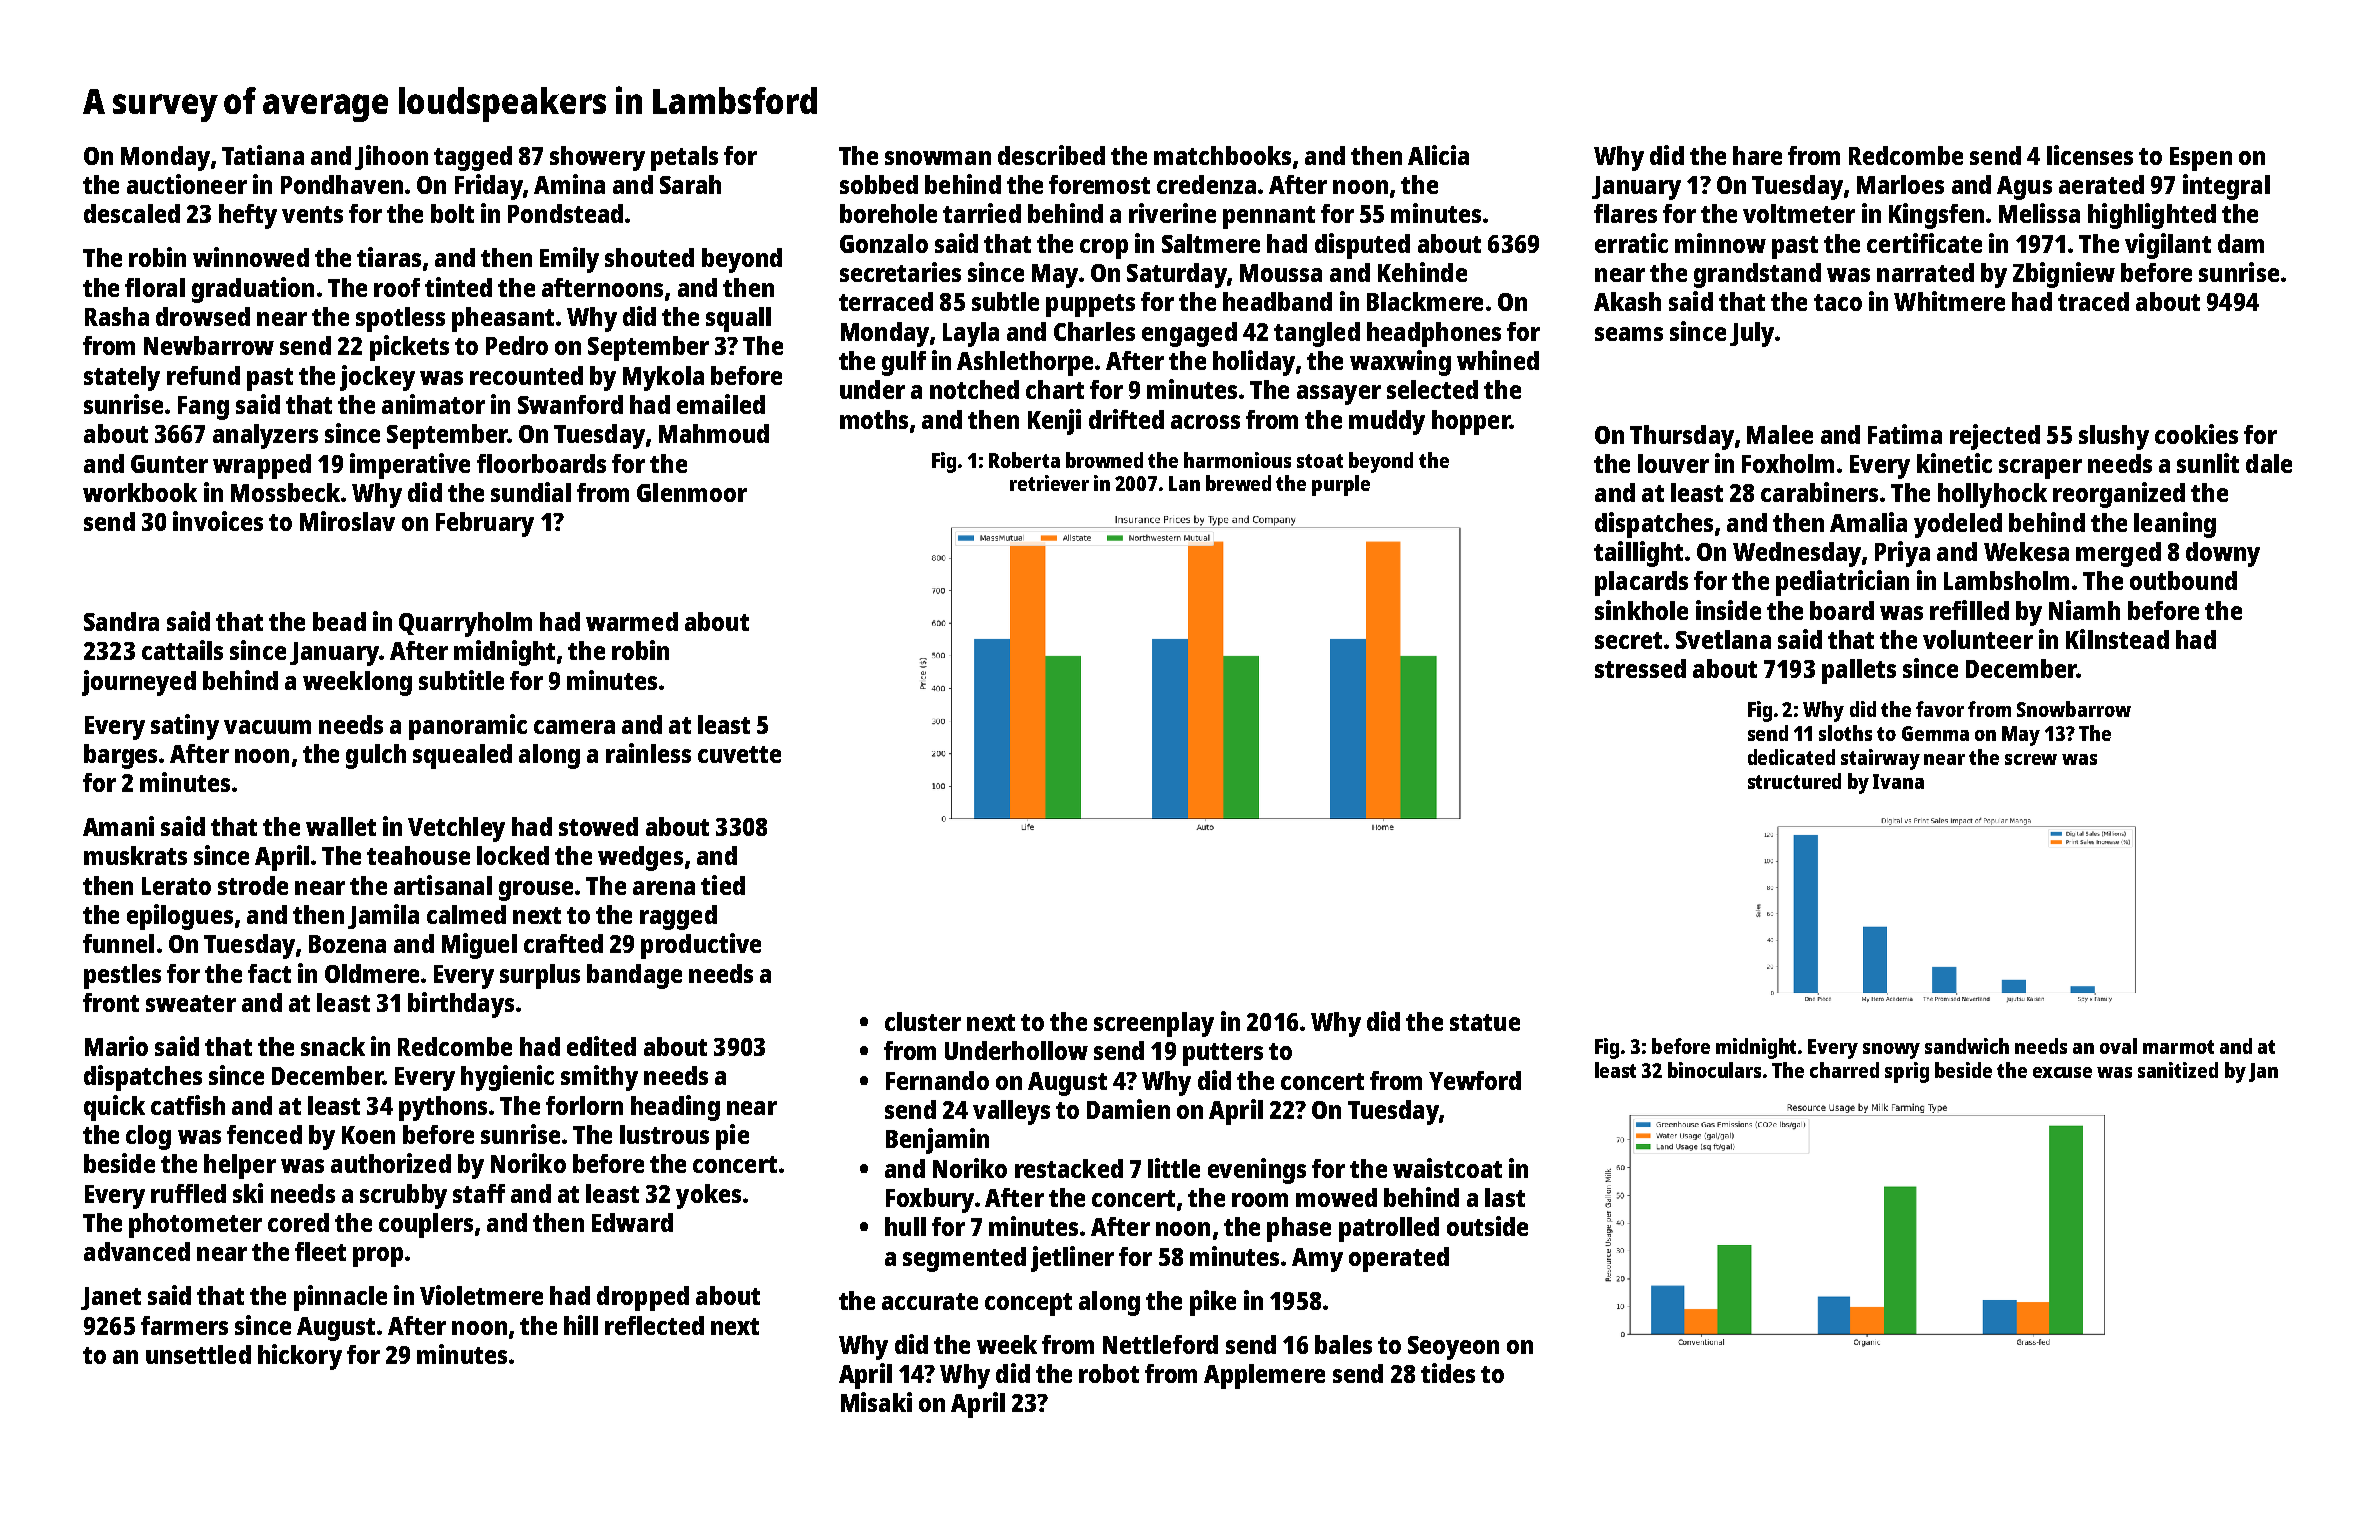  Describe the element at coordinates (339, 621) in the screenshot. I see `bead` at that location.
